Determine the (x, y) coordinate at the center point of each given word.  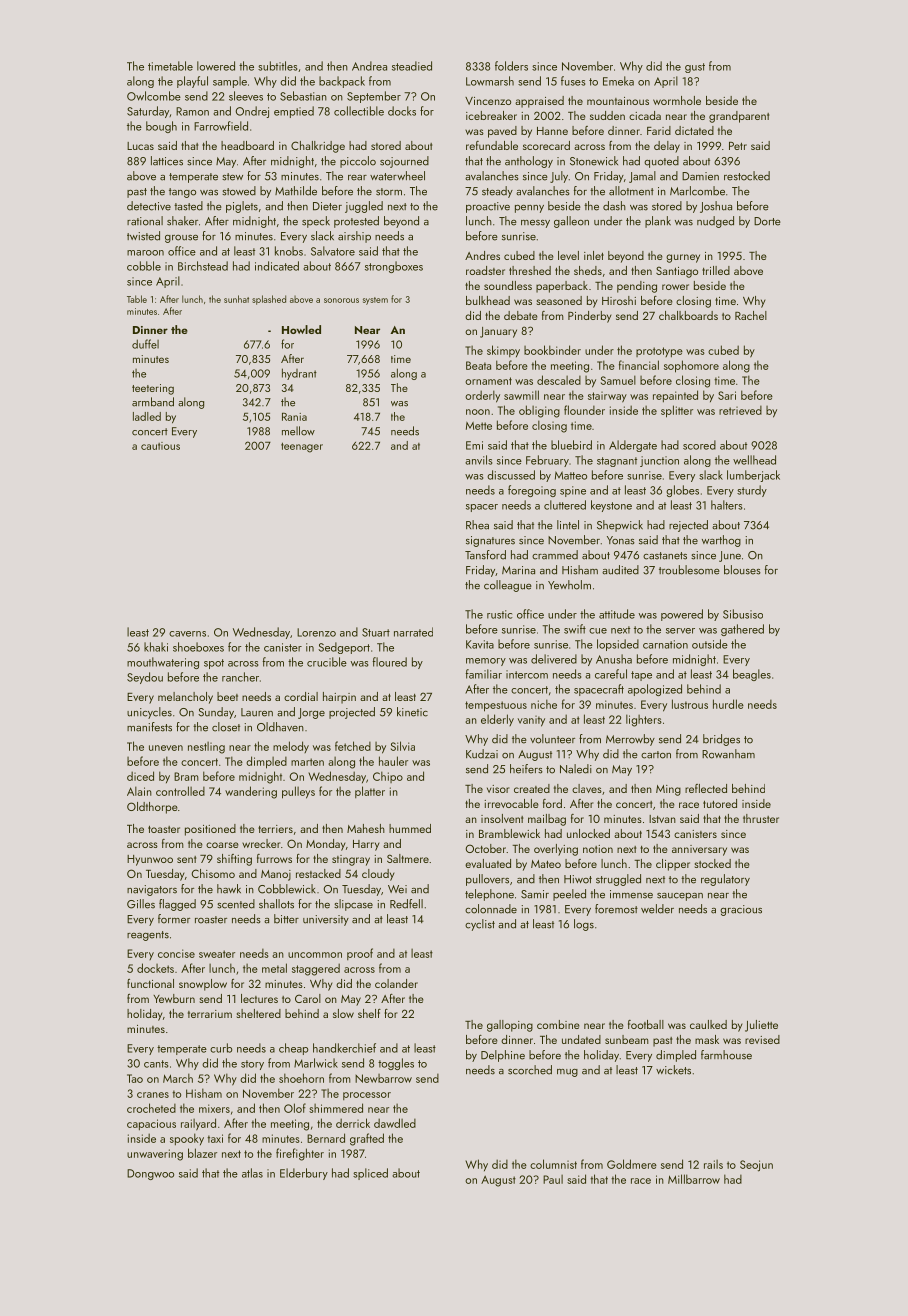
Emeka (618, 81)
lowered (216, 66)
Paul (553, 1179)
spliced (370, 1174)
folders (511, 66)
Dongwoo (150, 1174)
